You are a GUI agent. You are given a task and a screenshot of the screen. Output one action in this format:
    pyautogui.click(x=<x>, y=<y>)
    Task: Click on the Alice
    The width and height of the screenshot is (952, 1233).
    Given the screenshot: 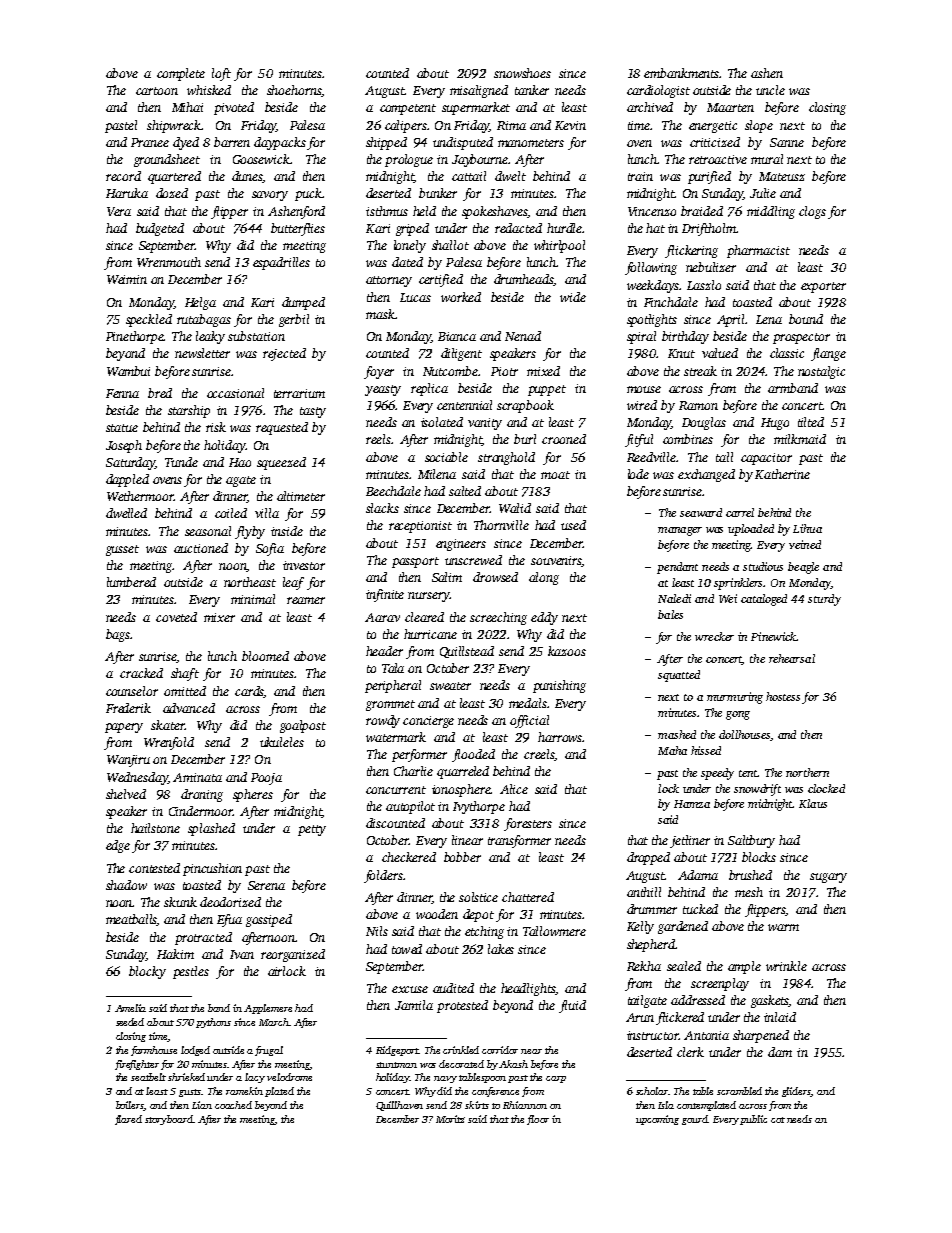 What is the action you would take?
    pyautogui.click(x=514, y=789)
